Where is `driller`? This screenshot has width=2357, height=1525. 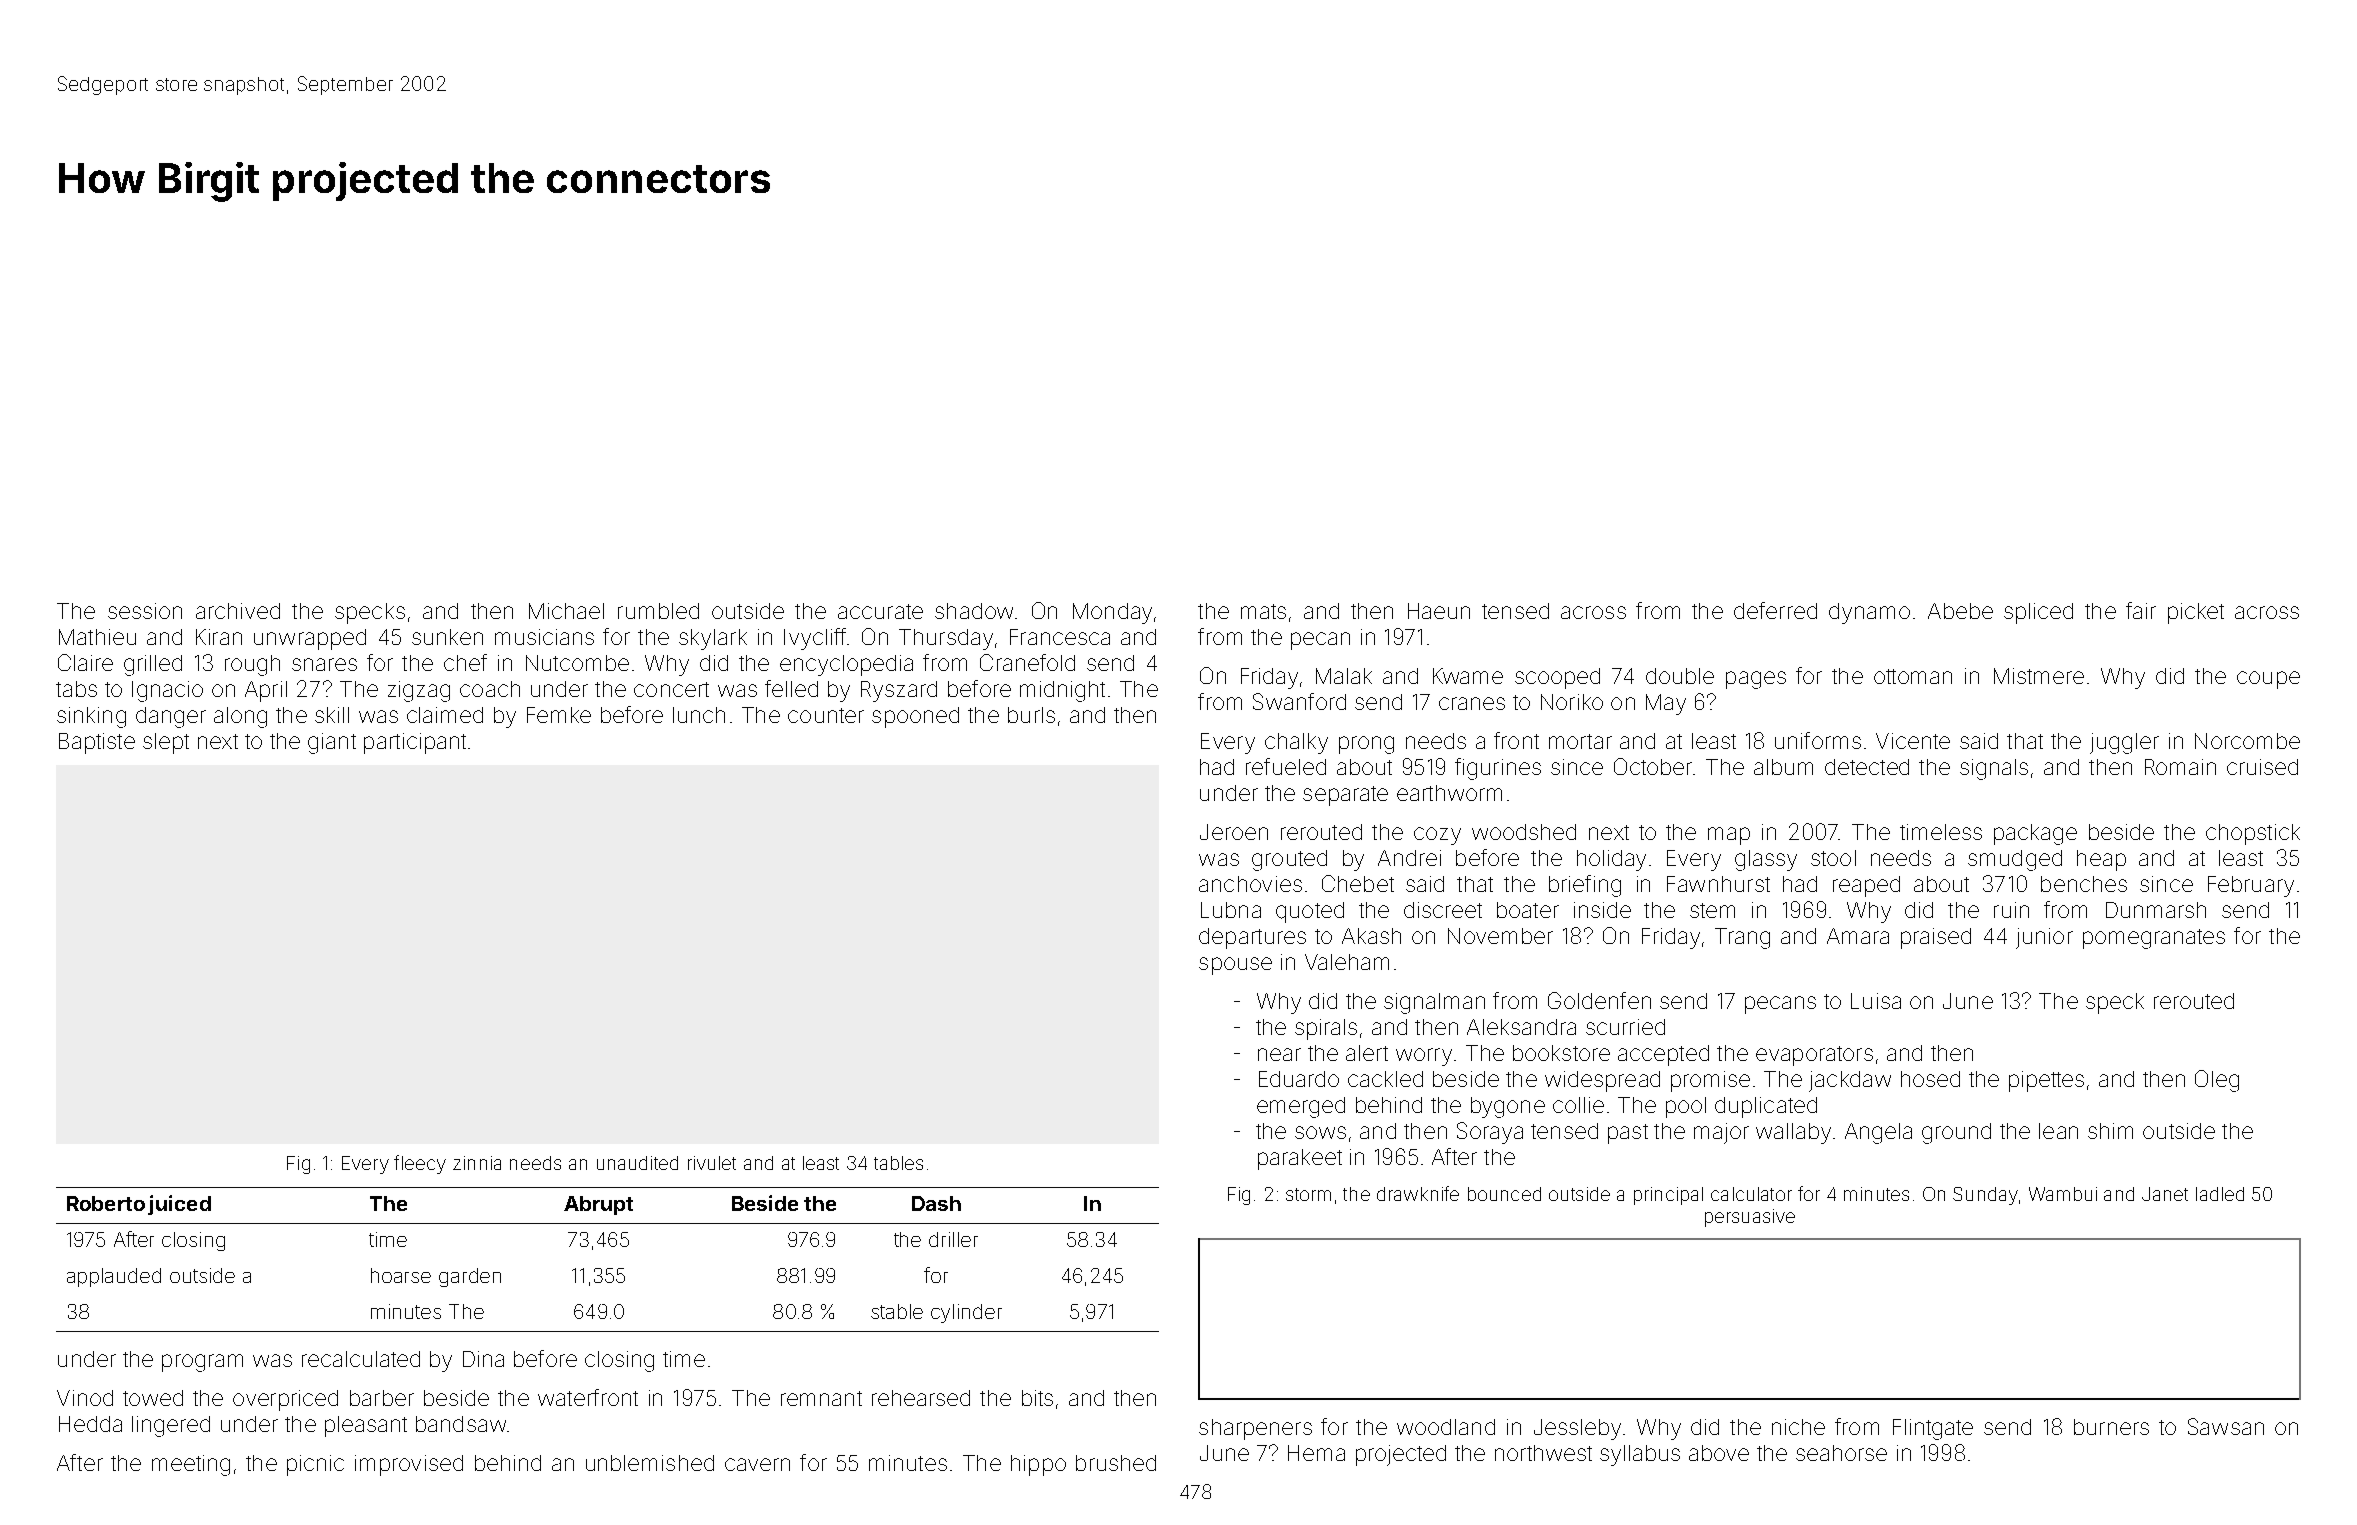 driller is located at coordinates (953, 1239).
